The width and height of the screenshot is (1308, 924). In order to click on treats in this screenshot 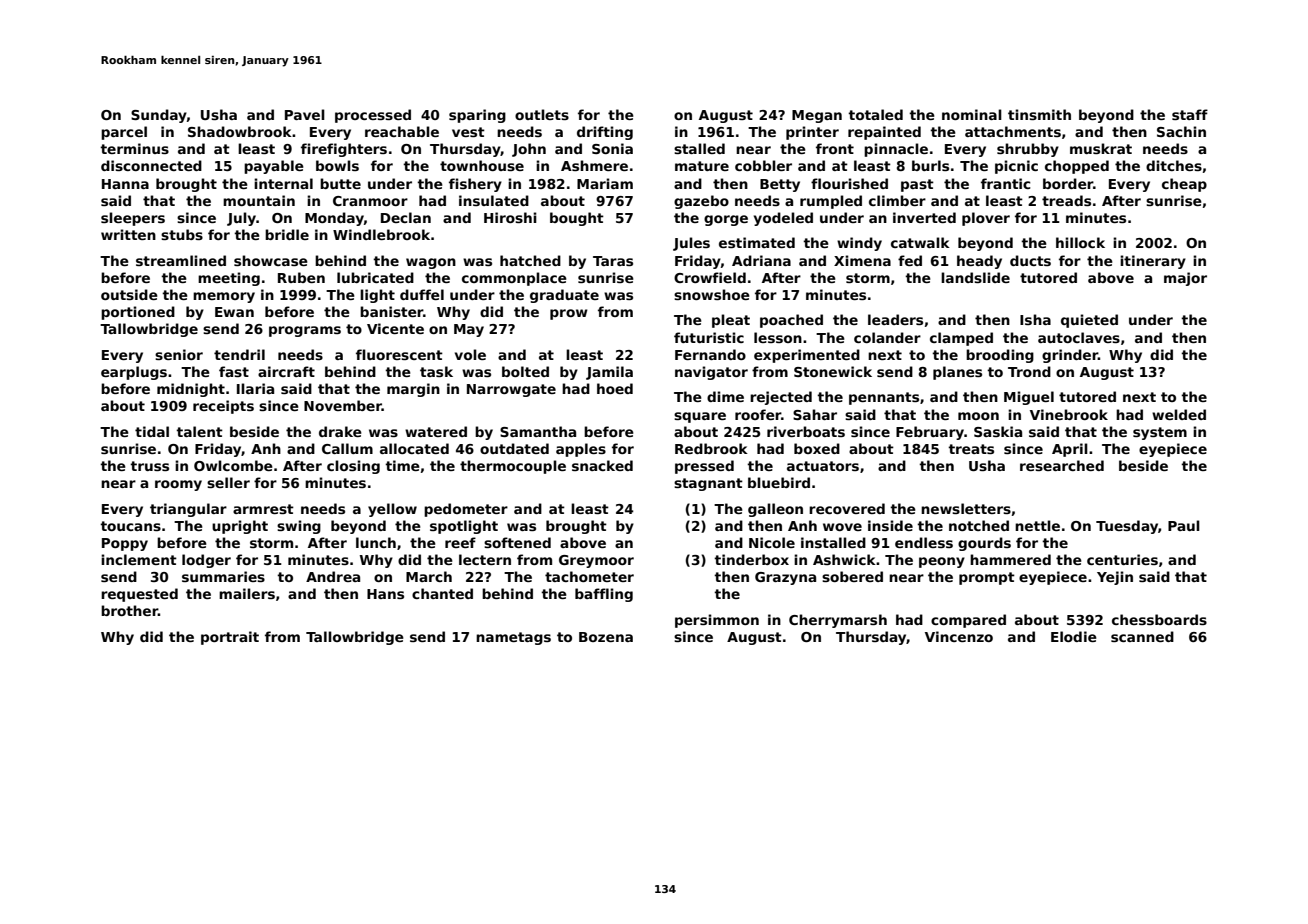, I will do `click(971, 449)`.
